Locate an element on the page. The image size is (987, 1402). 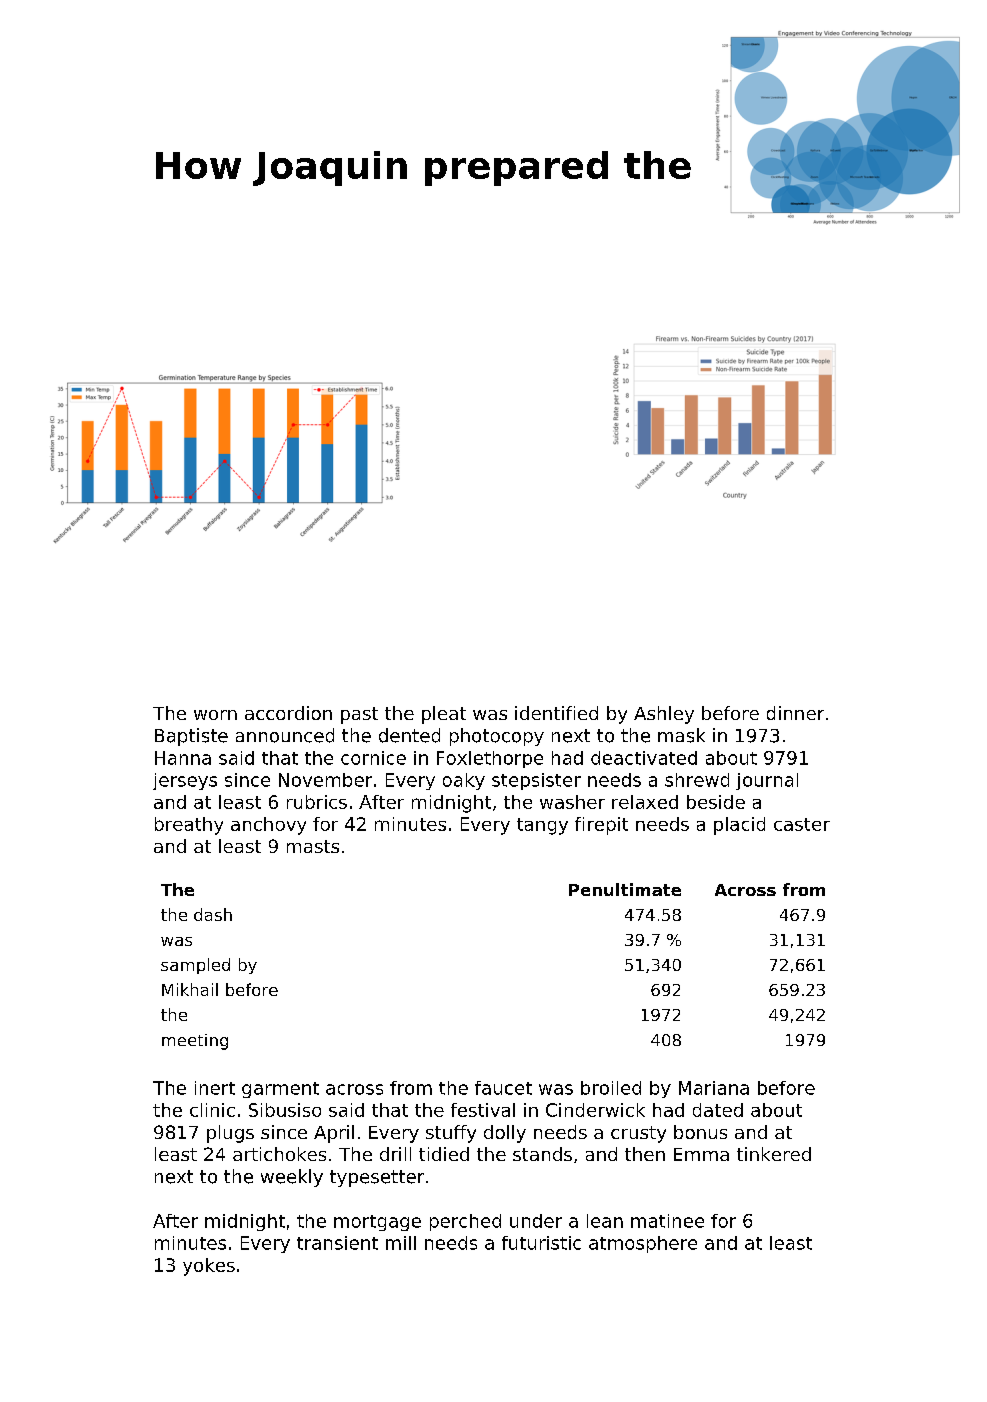
anchovy is located at coordinates (268, 826).
